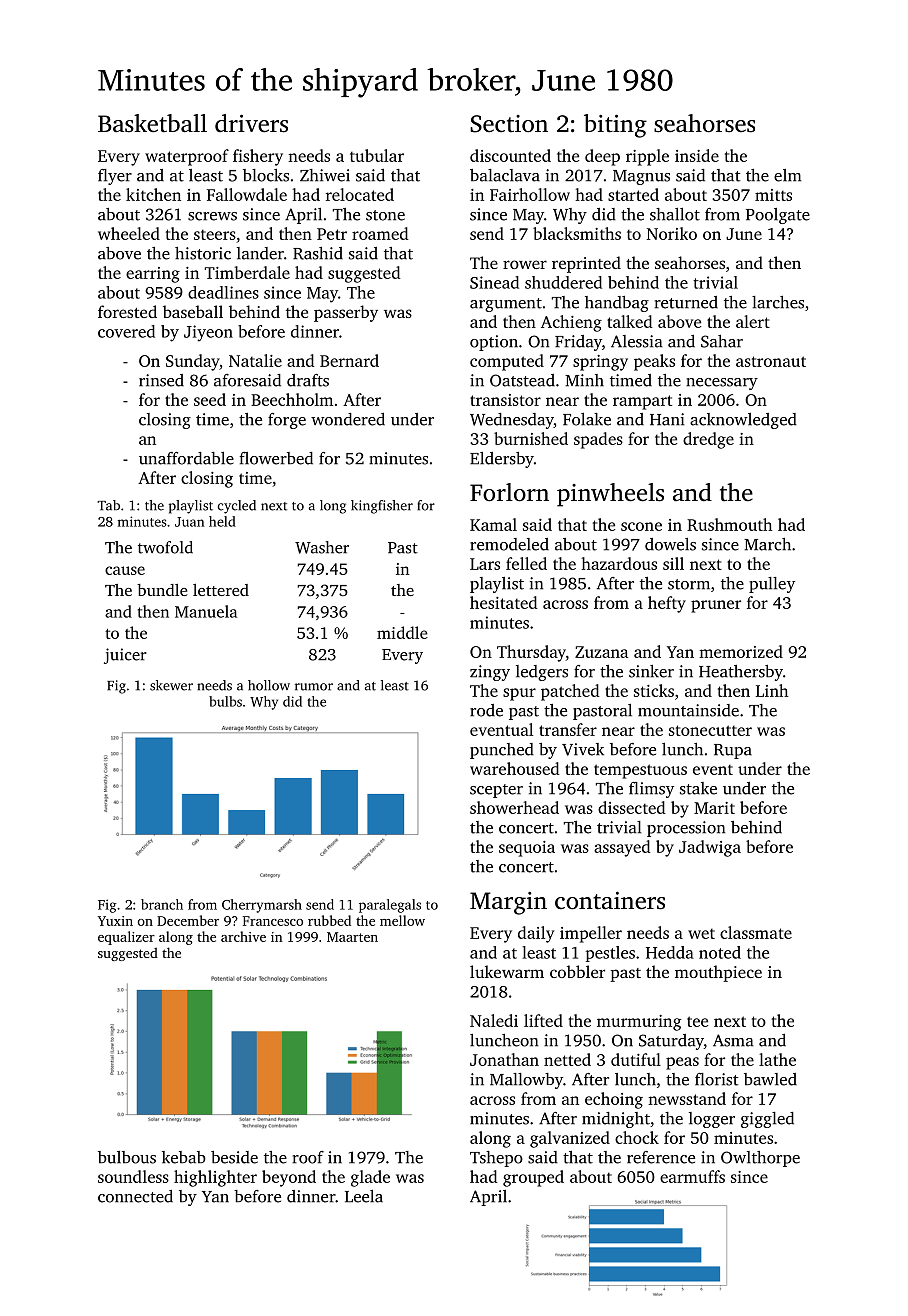  What do you see at coordinates (184, 1157) in the screenshot?
I see `kebab` at bounding box center [184, 1157].
